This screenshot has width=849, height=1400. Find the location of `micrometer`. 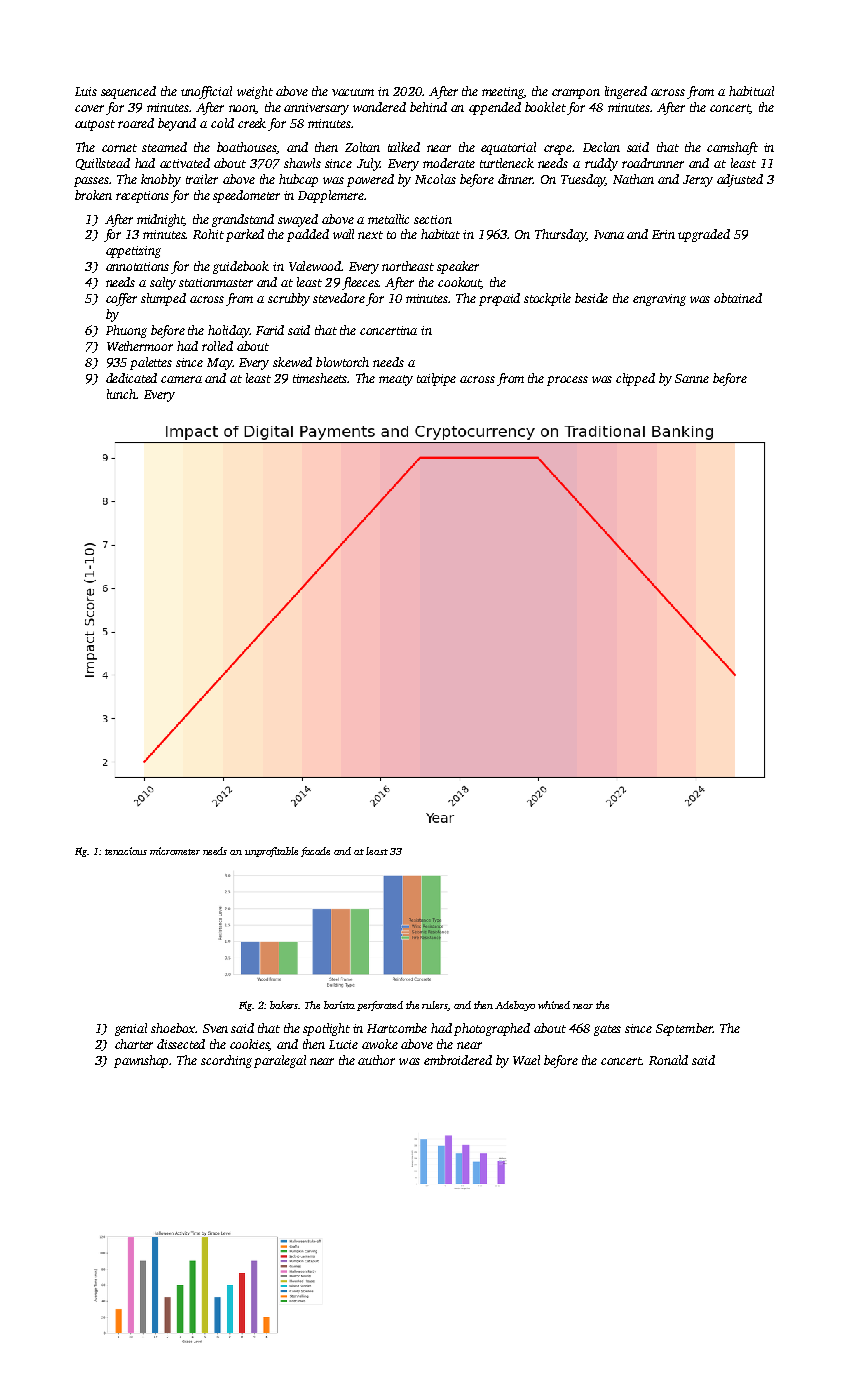

micrometer is located at coordinates (175, 851).
